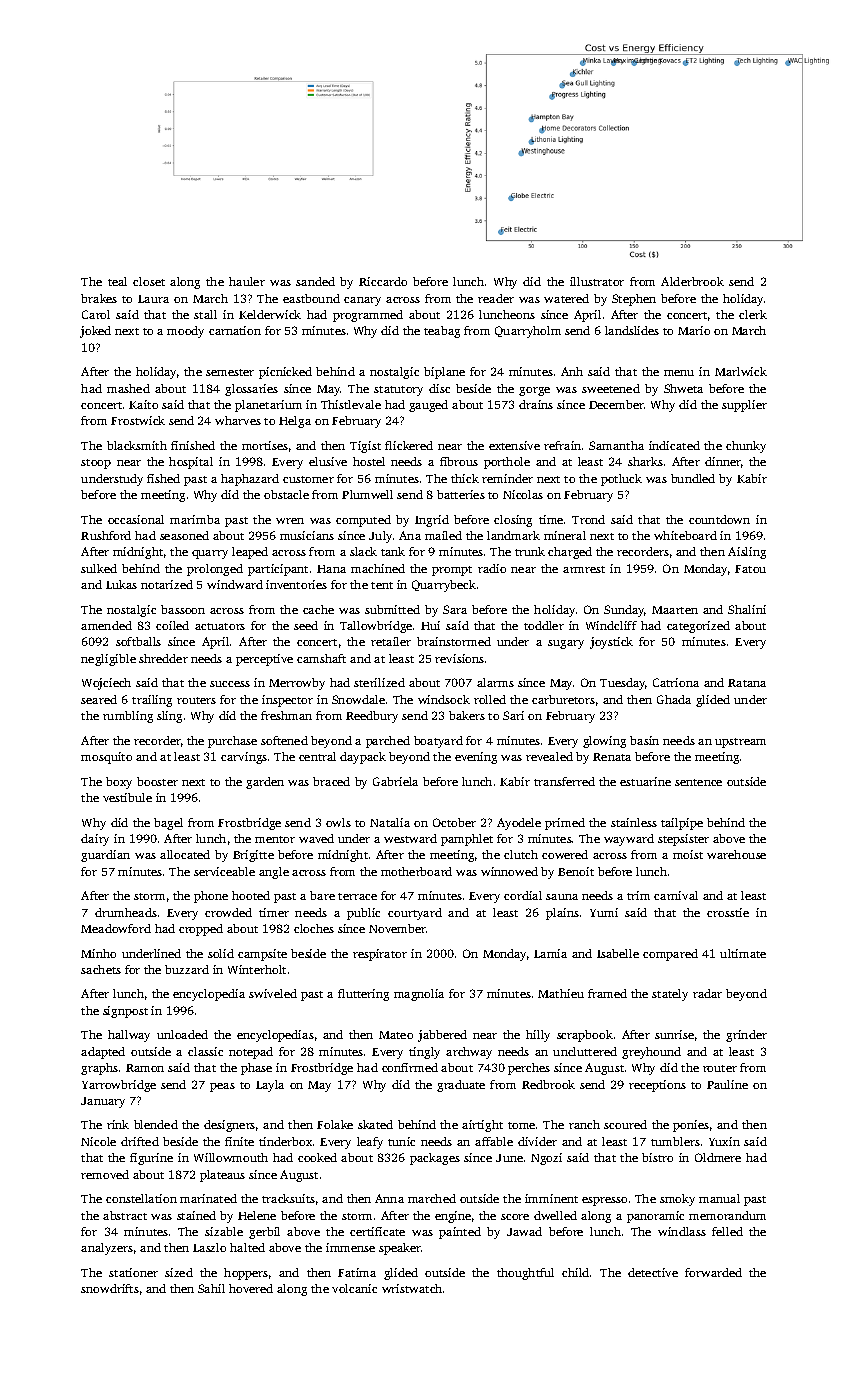 The image size is (849, 1400). Describe the element at coordinates (222, 1087) in the screenshot. I see `peas` at that location.
